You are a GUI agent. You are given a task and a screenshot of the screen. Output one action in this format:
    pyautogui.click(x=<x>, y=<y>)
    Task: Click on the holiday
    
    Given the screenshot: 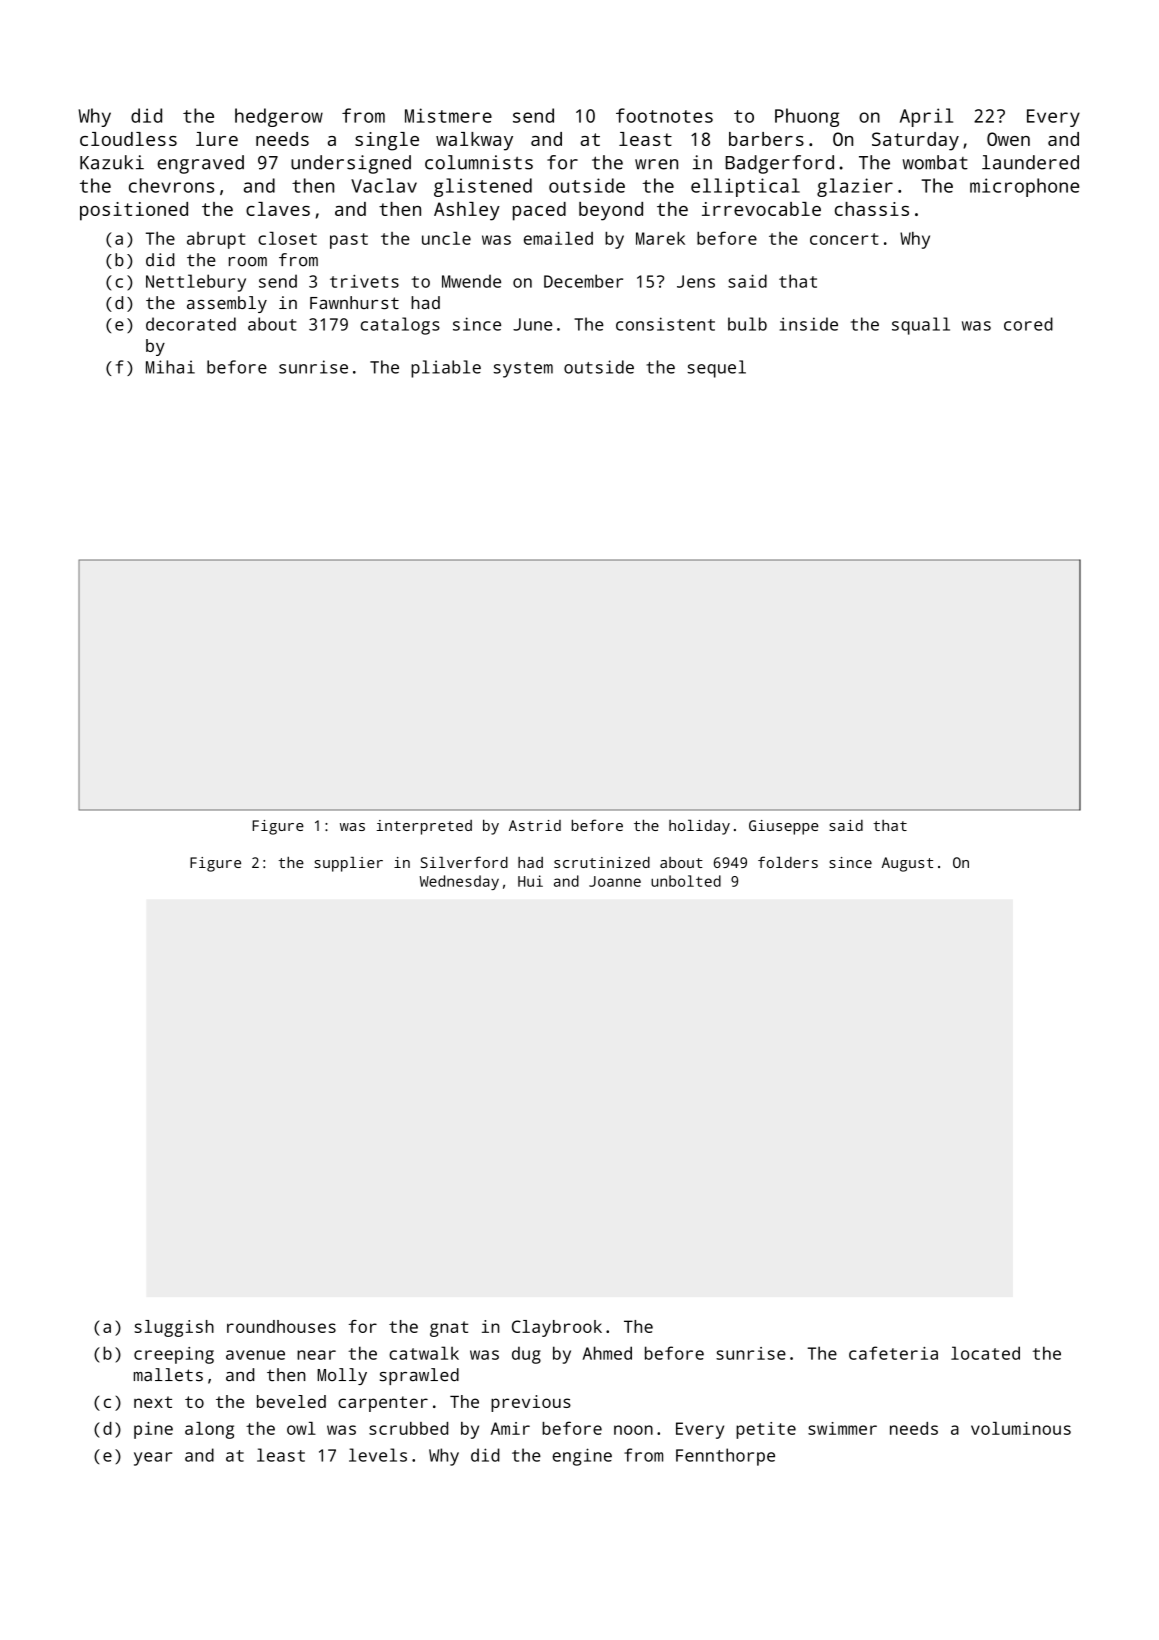 What is the action you would take?
    pyautogui.click(x=699, y=827)
